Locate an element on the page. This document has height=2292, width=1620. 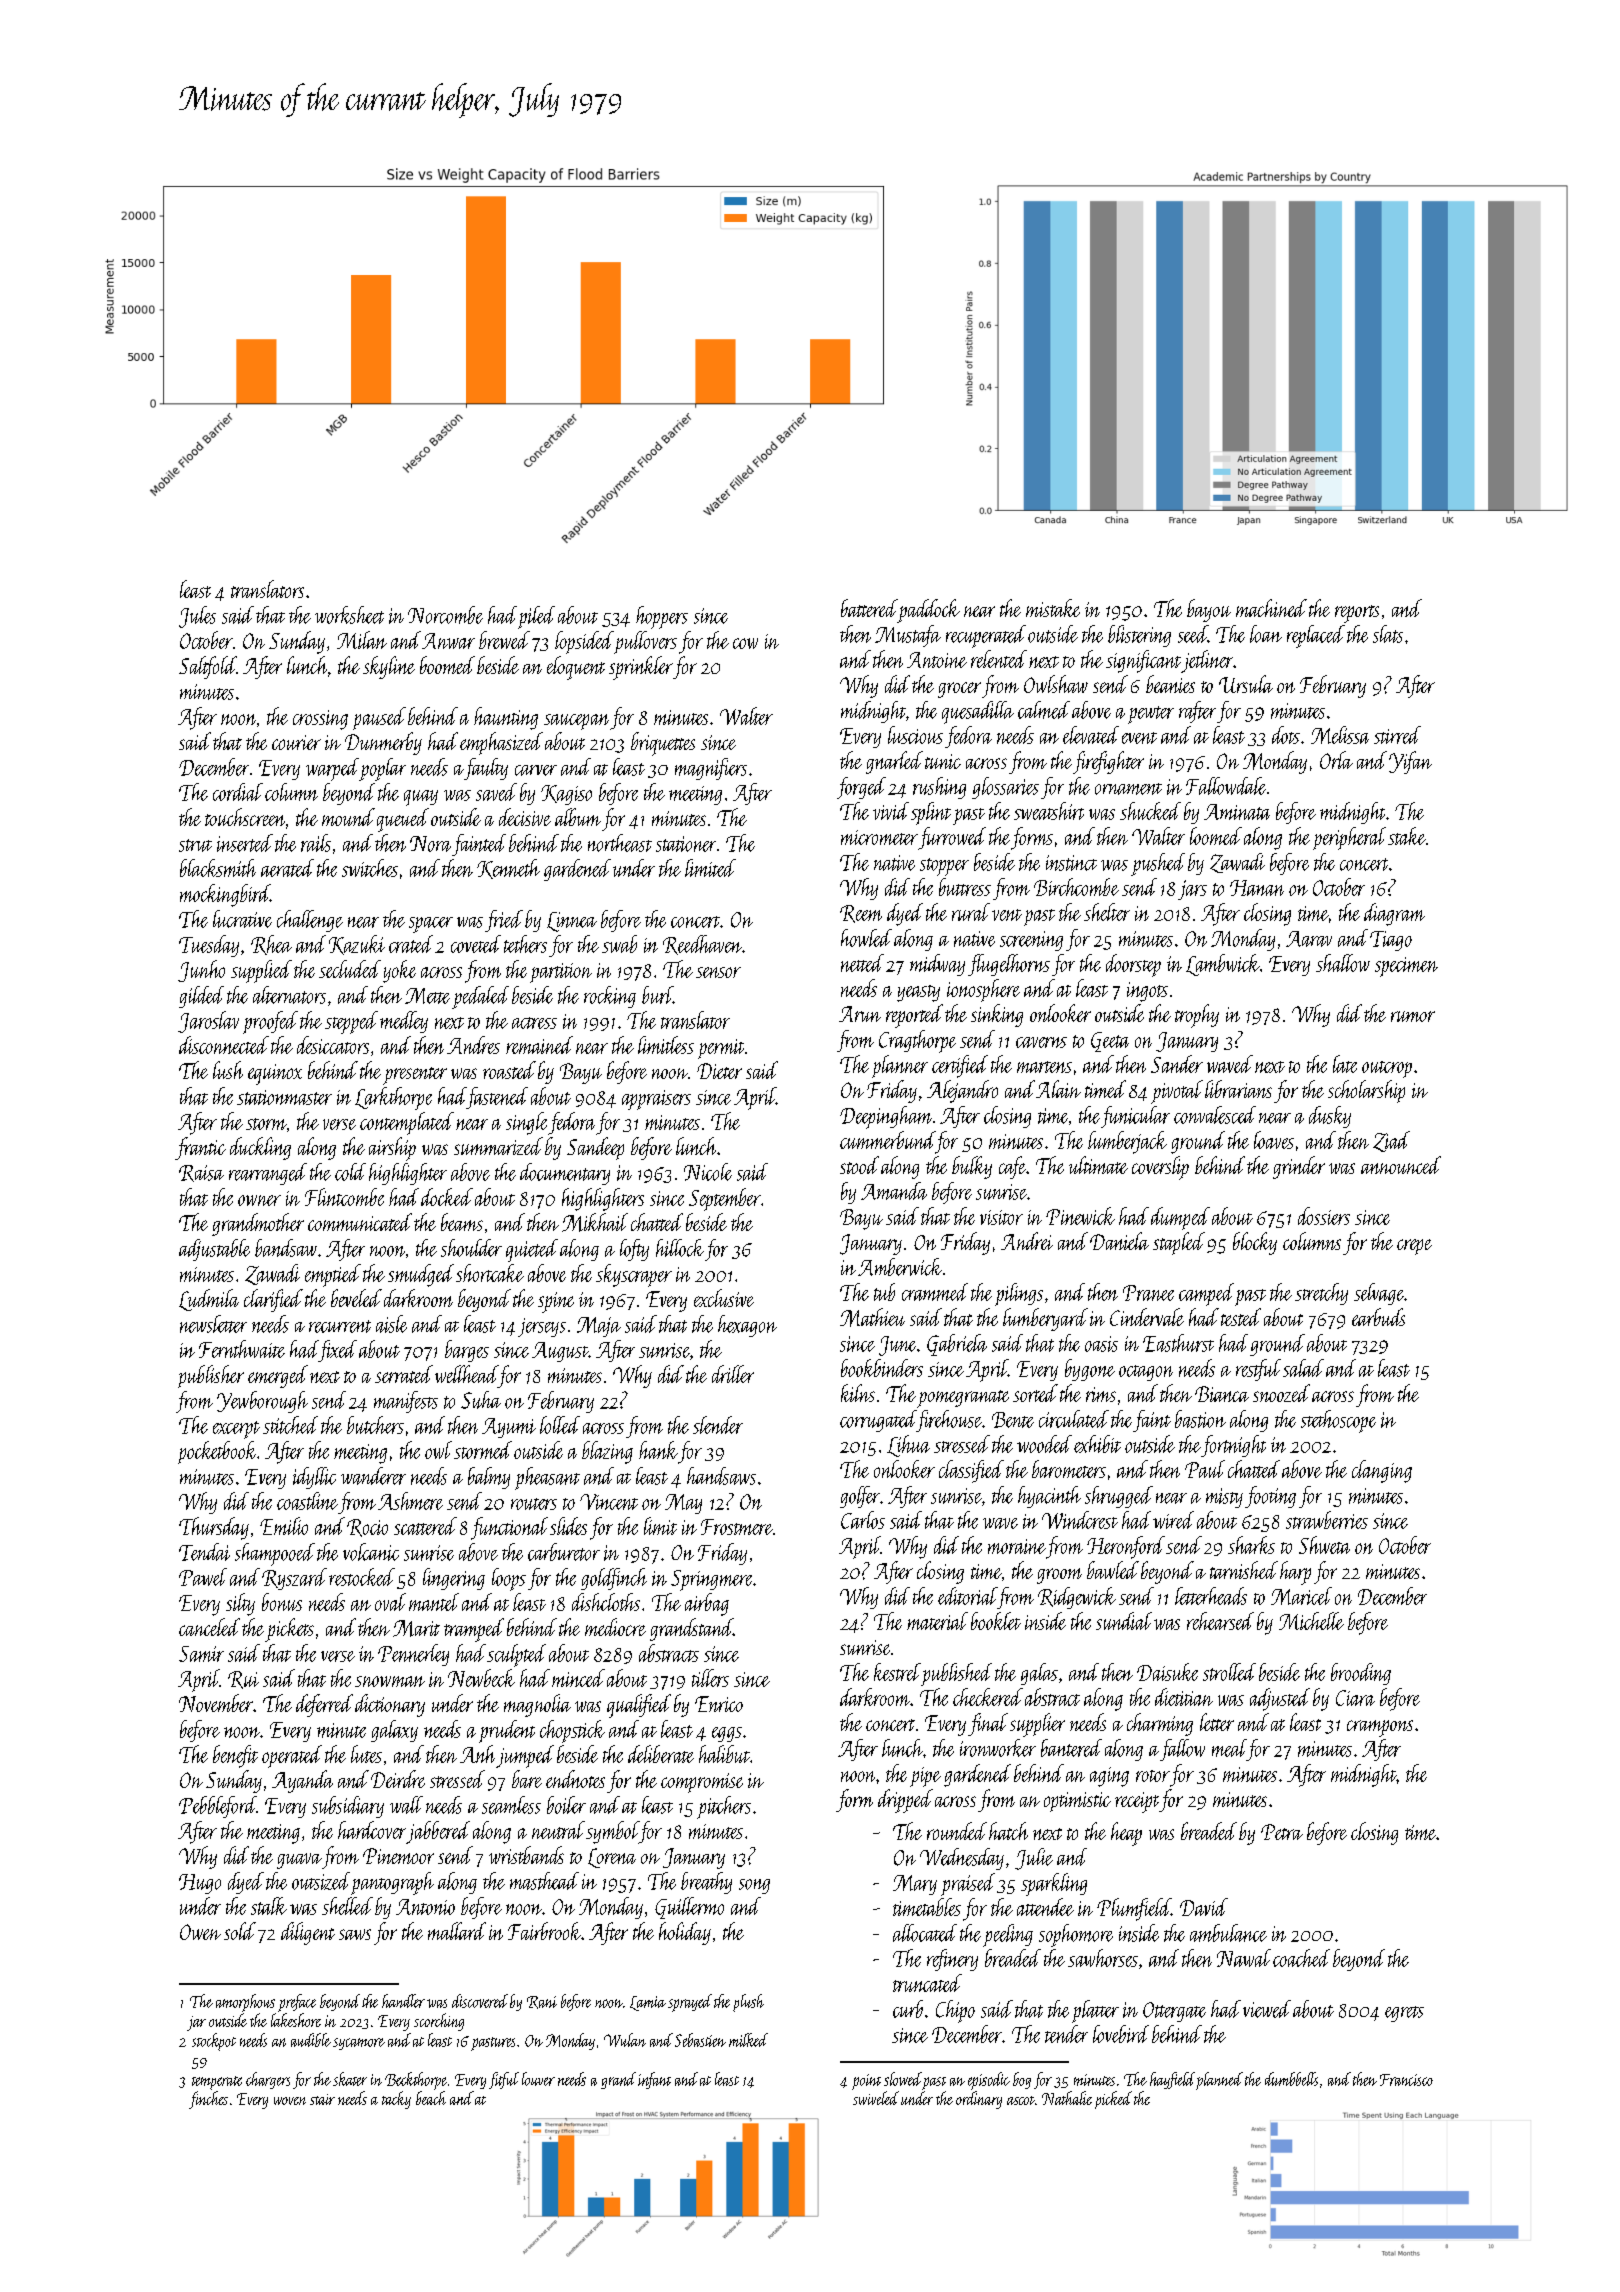
frantic is located at coordinates (200, 1148).
